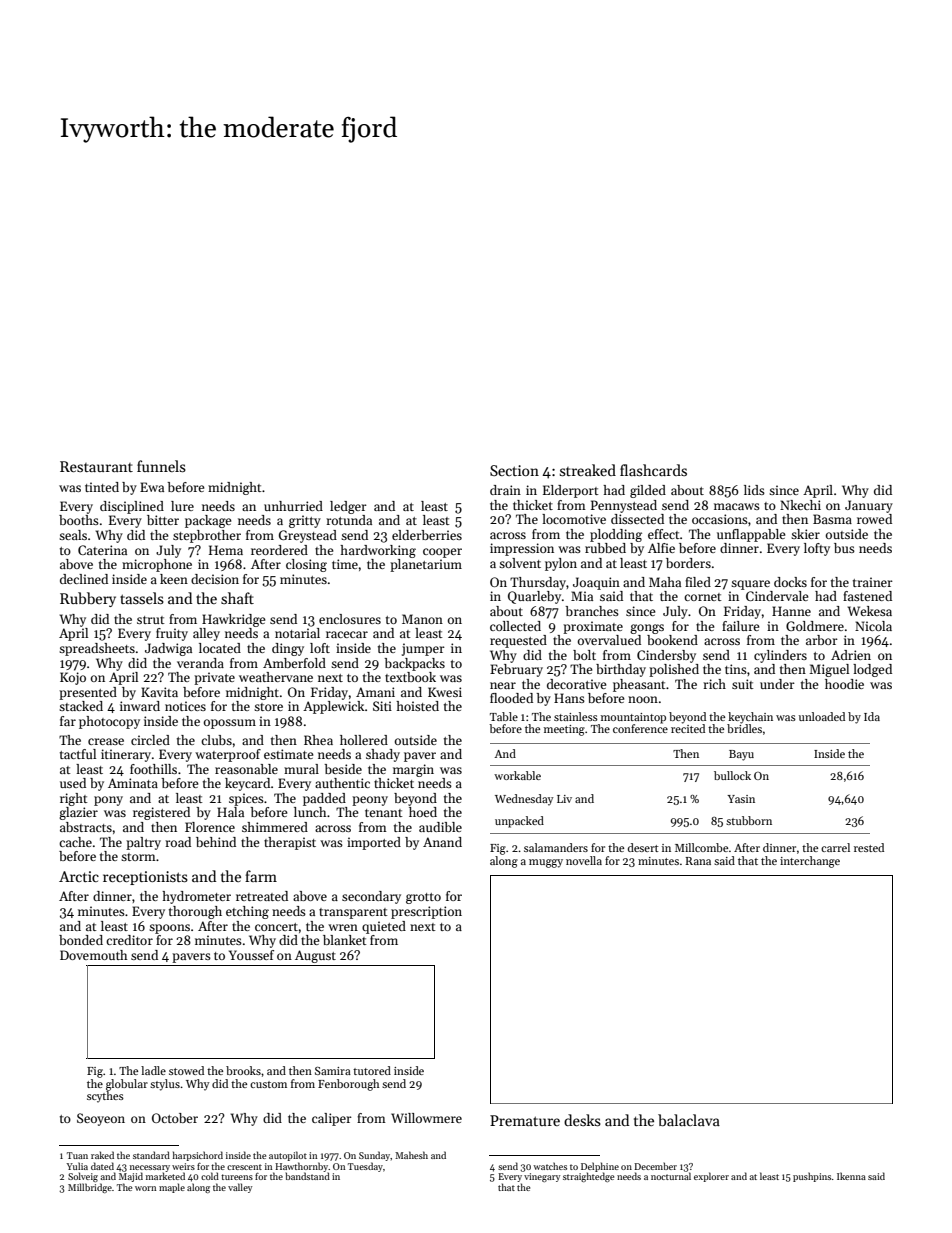 Image resolution: width=952 pixels, height=1233 pixels. Describe the element at coordinates (514, 470) in the screenshot. I see `Section` at that location.
